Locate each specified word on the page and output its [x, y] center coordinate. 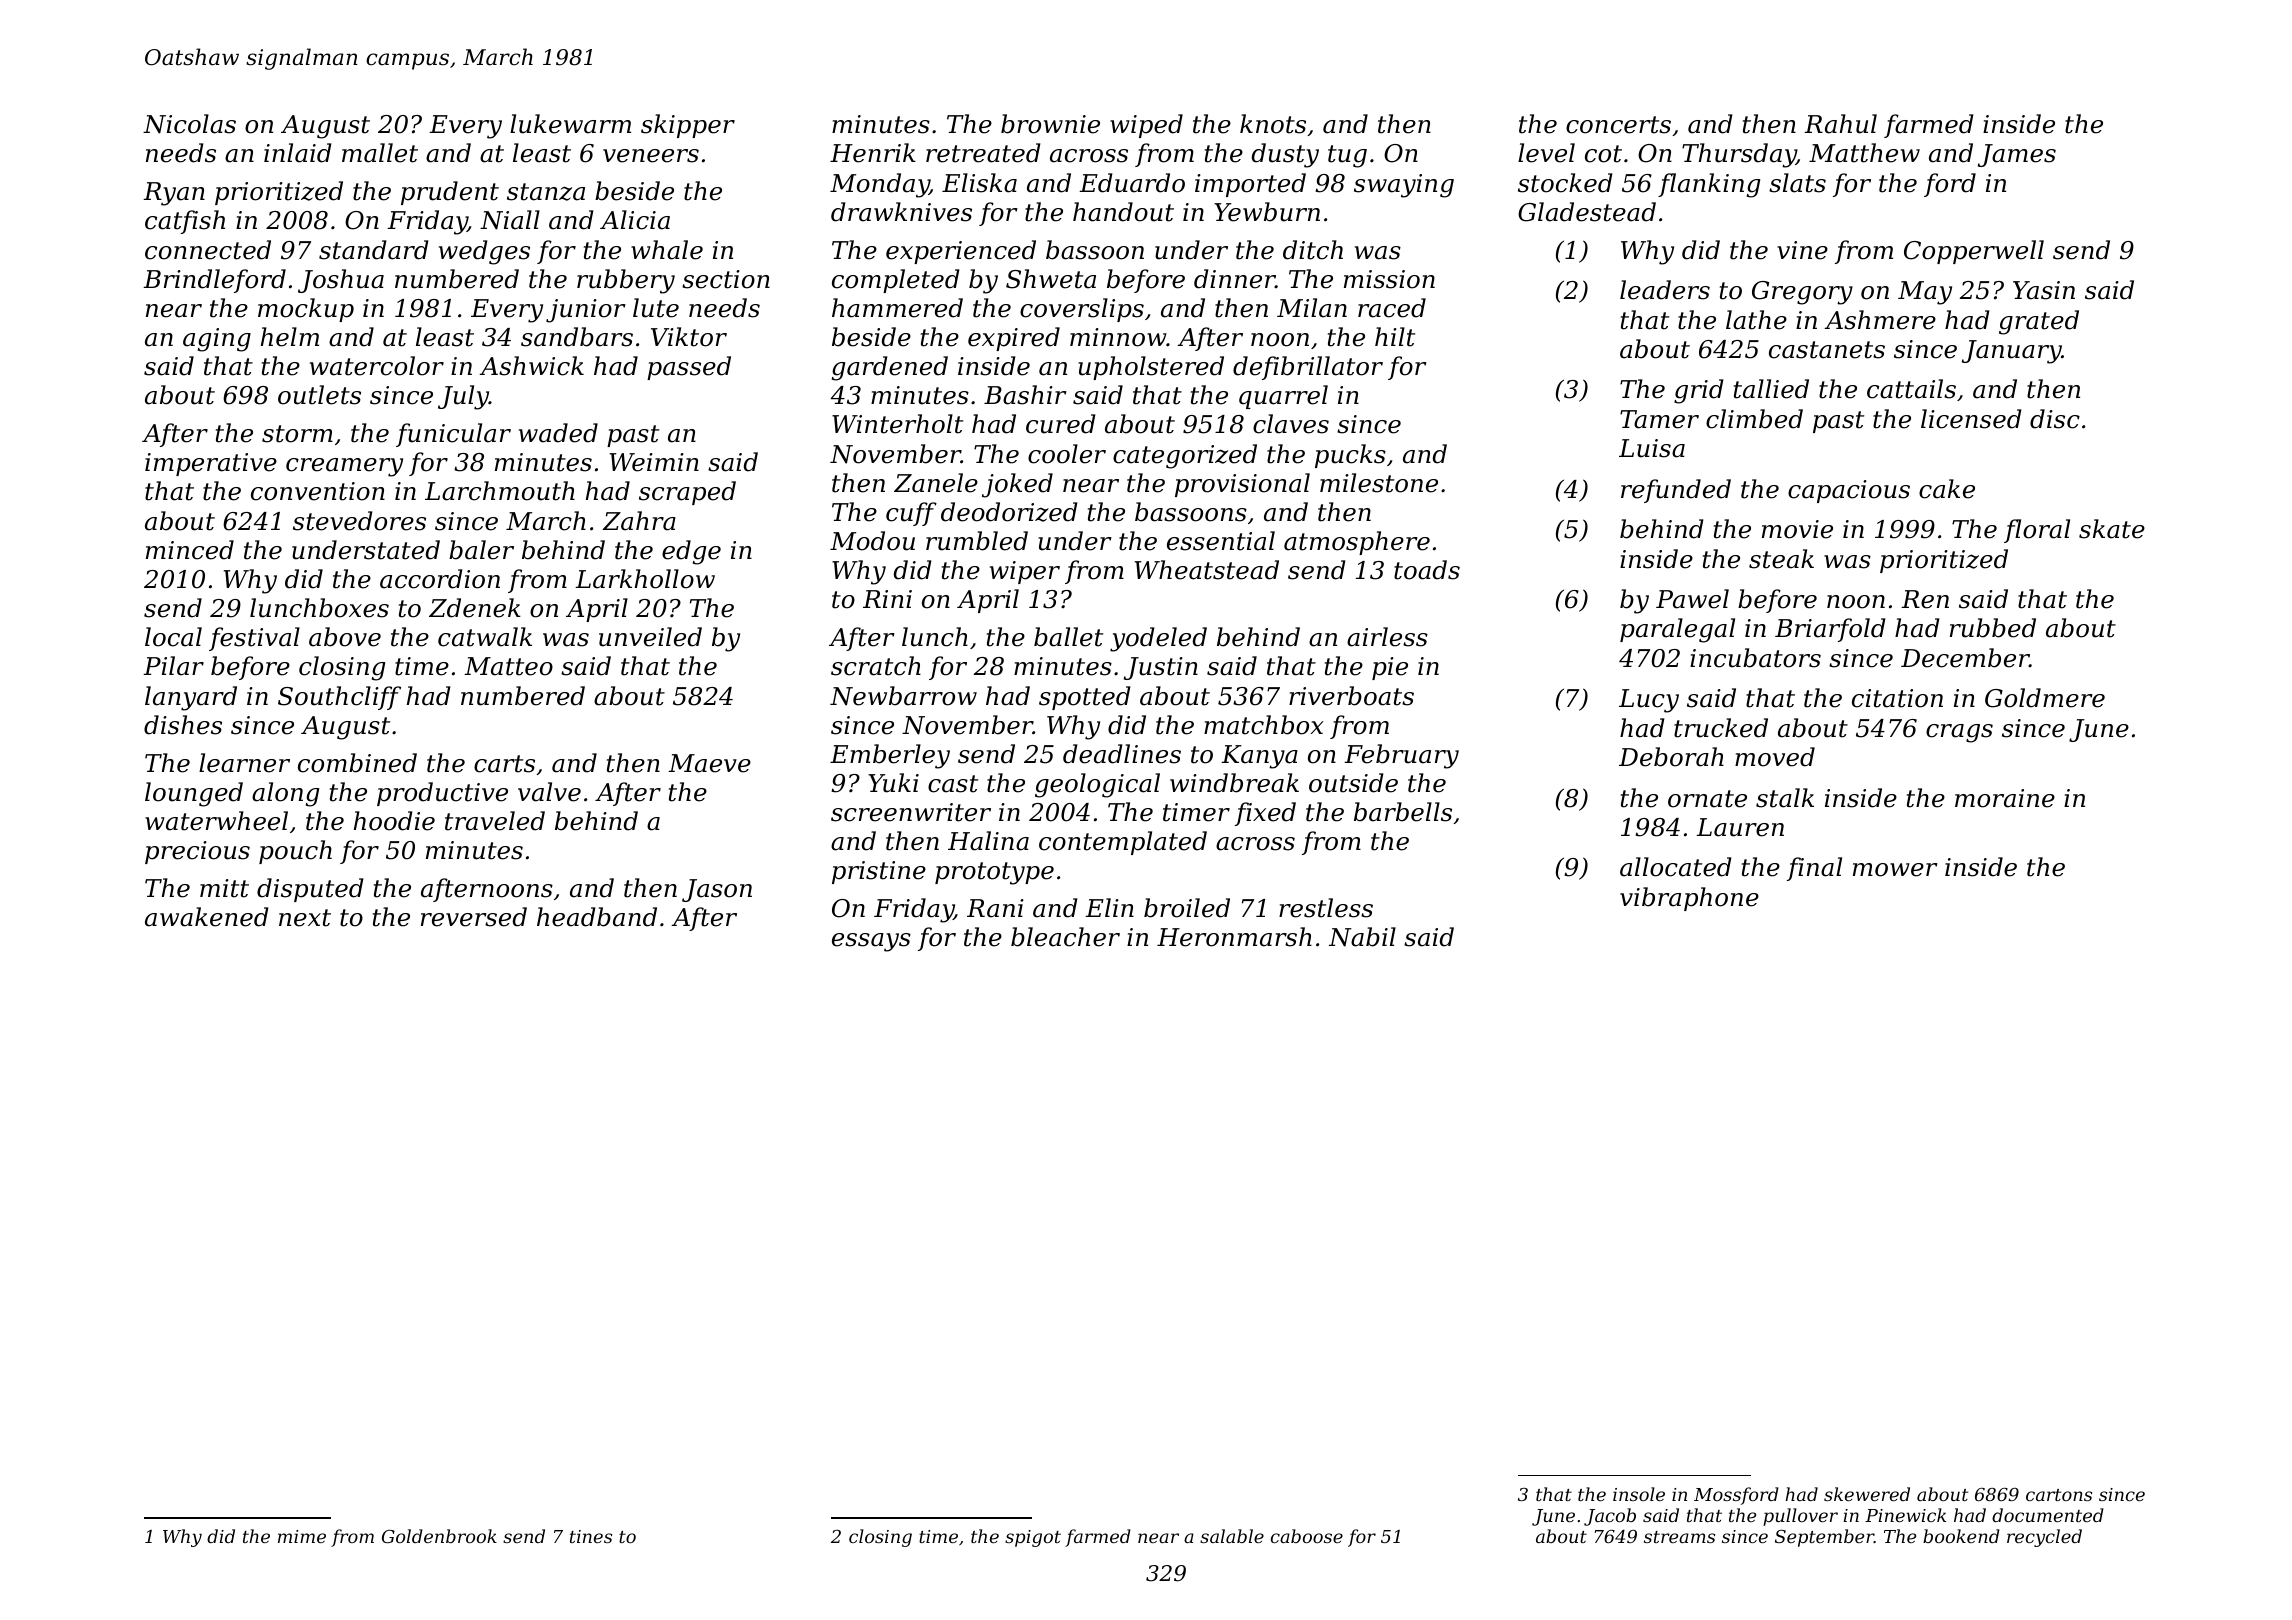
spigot [1033, 1538]
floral [2037, 531]
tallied [1771, 389]
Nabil [1362, 937]
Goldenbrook [439, 1536]
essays [871, 942]
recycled [2044, 1538]
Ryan [174, 194]
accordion [440, 579]
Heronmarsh [1234, 937]
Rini [887, 599]
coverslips [1082, 310]
